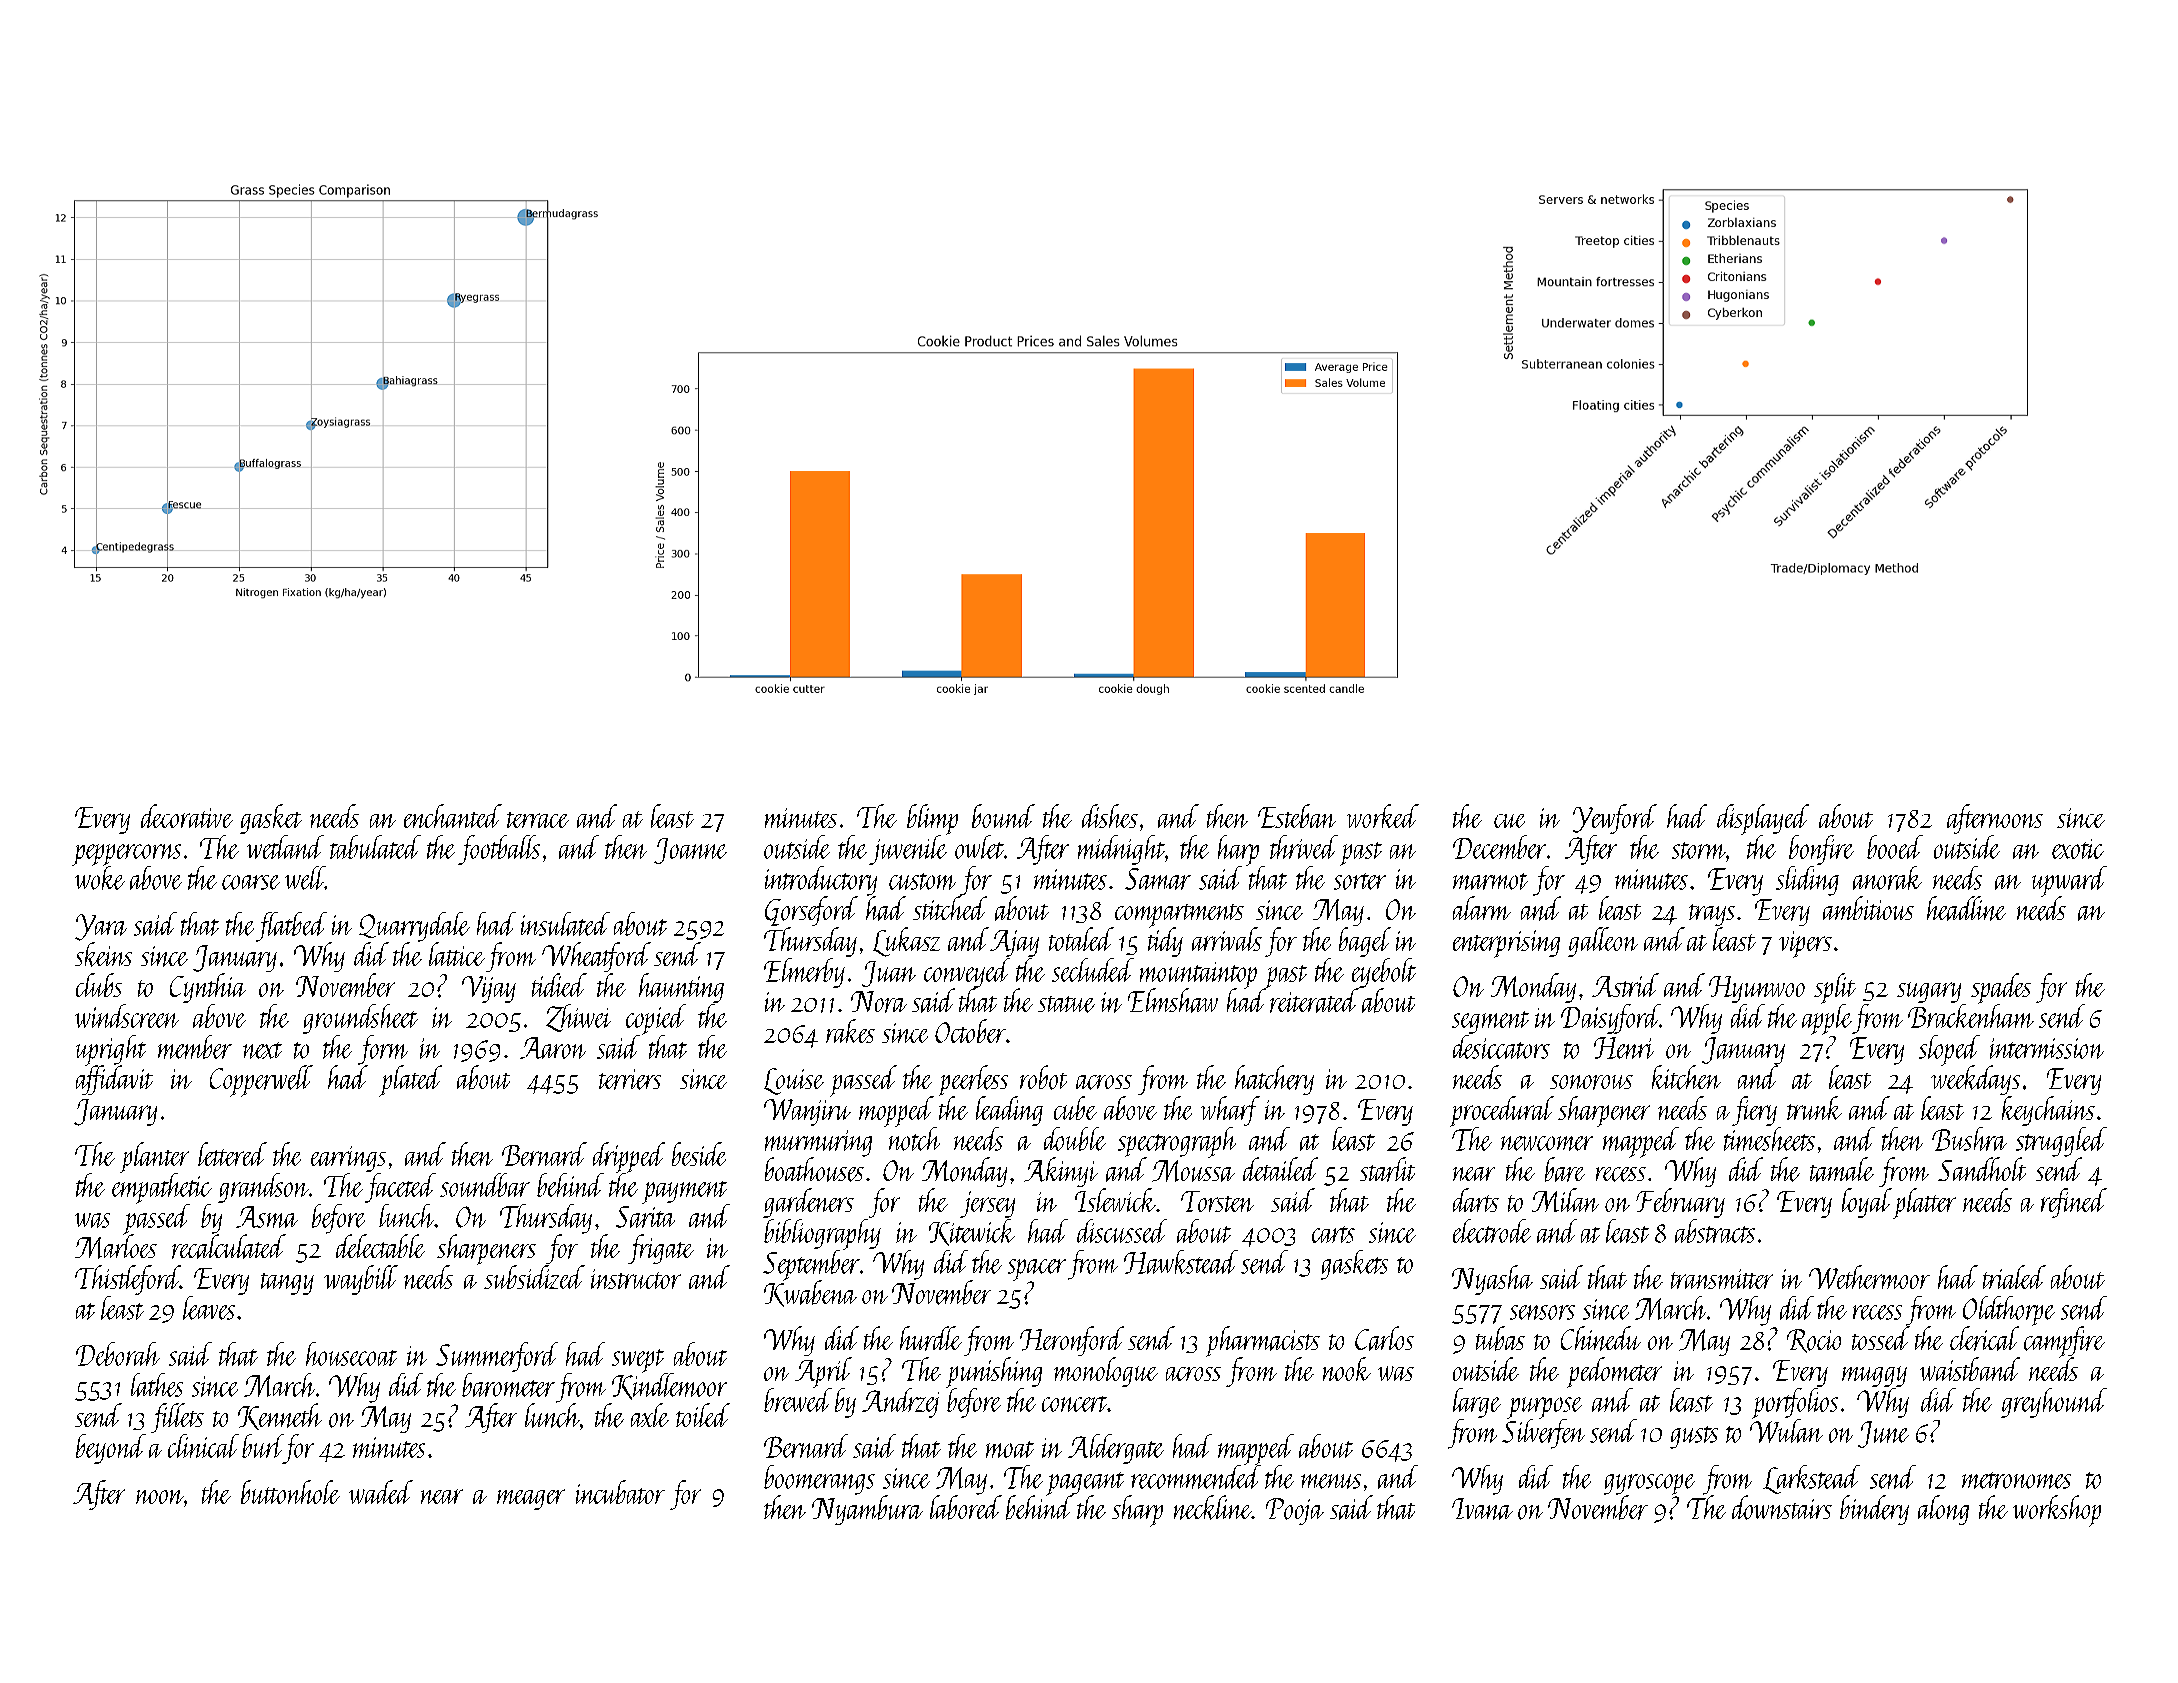  What do you see at coordinates (489, 989) in the page?
I see `Vijay` at bounding box center [489, 989].
